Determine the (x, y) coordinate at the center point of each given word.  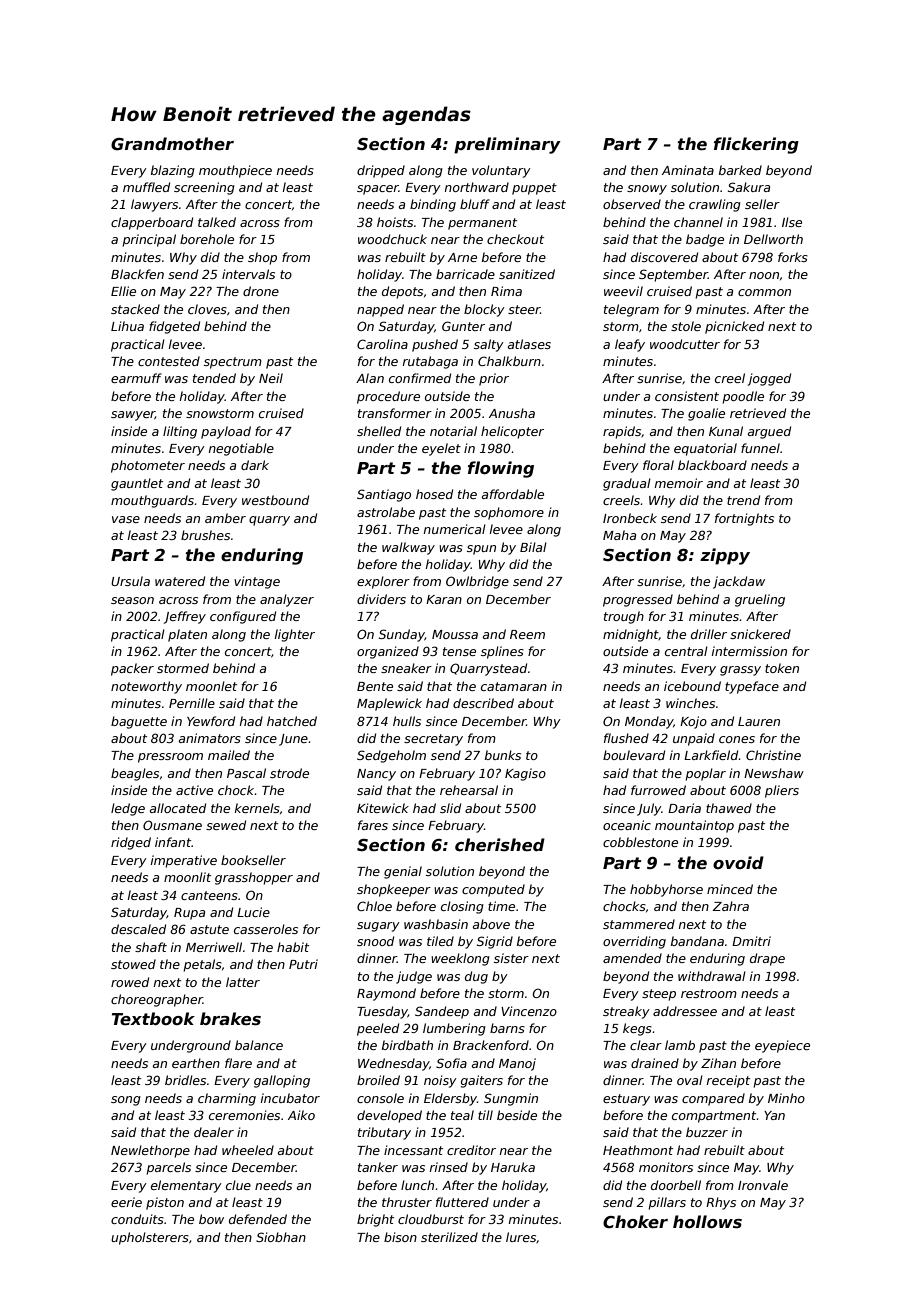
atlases (529, 344)
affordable (513, 494)
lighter (295, 635)
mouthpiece (235, 171)
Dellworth (773, 239)
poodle (743, 397)
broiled (378, 1080)
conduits (137, 1219)
